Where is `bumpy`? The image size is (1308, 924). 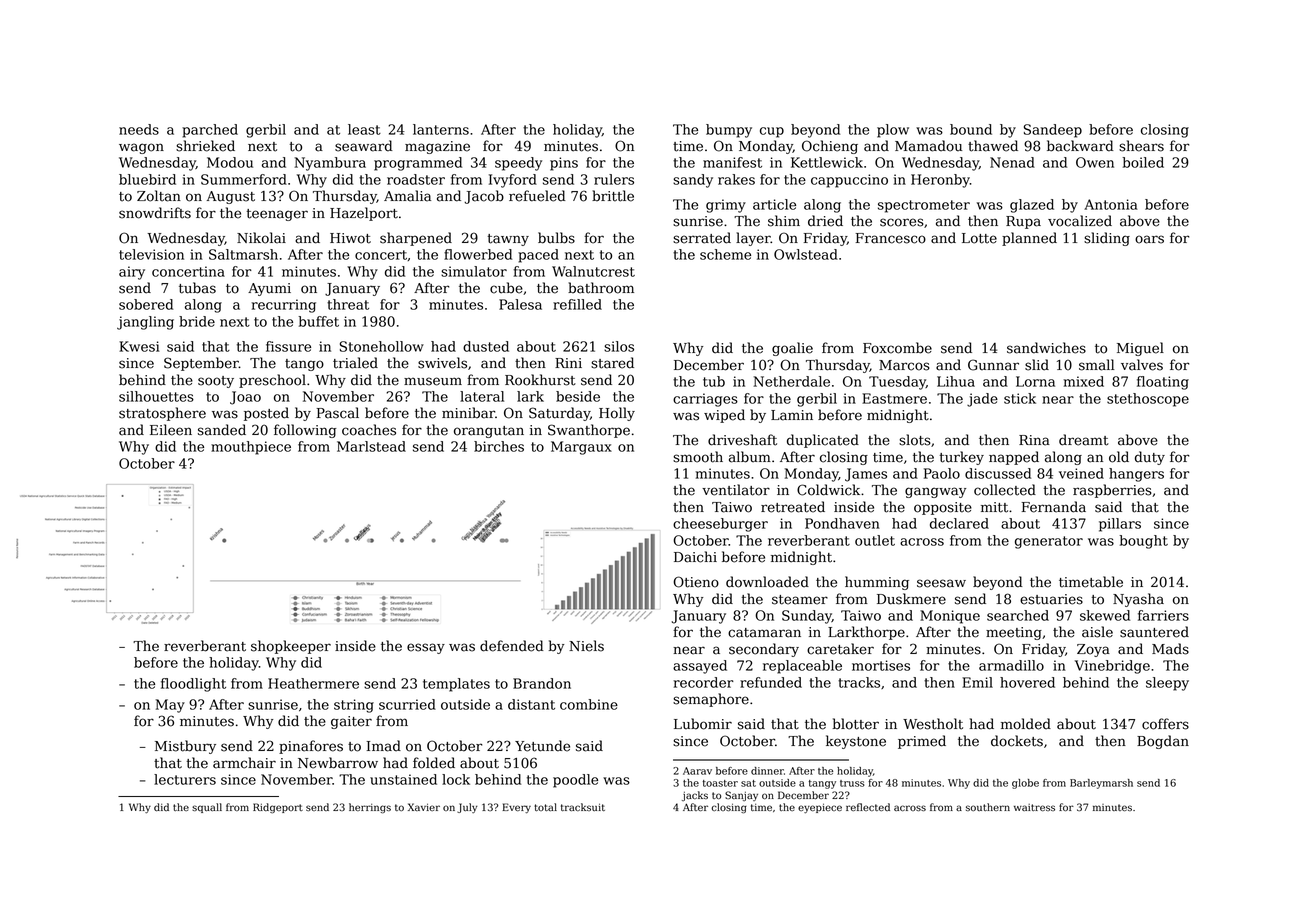 bumpy is located at coordinates (729, 131).
